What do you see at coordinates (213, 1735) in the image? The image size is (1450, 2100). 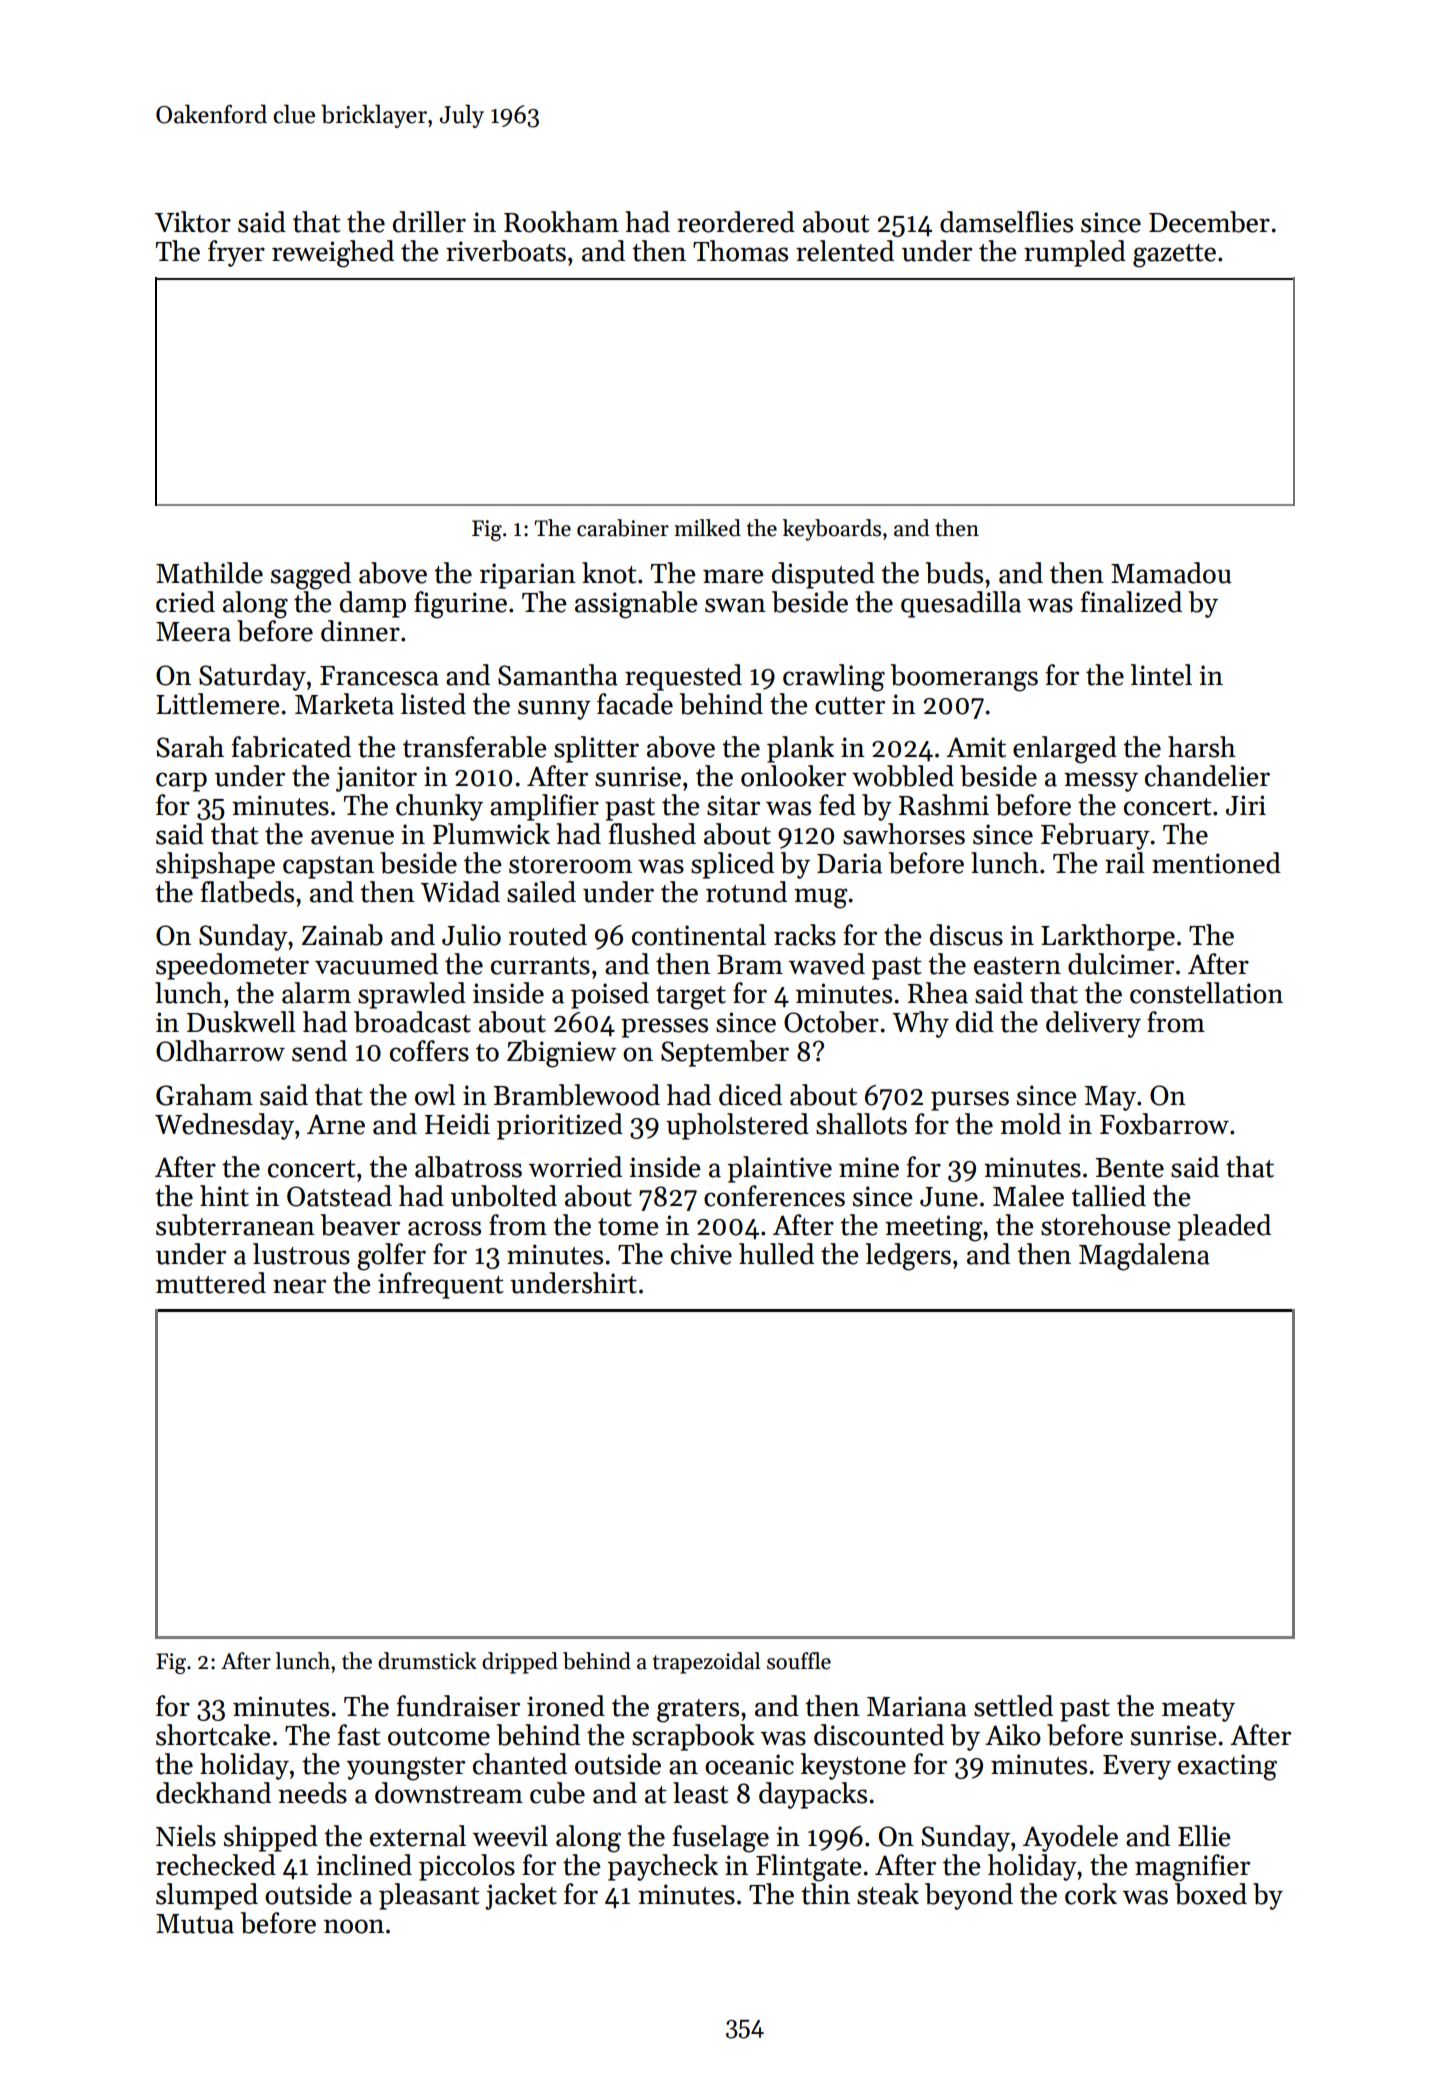 I see `shortcake` at bounding box center [213, 1735].
